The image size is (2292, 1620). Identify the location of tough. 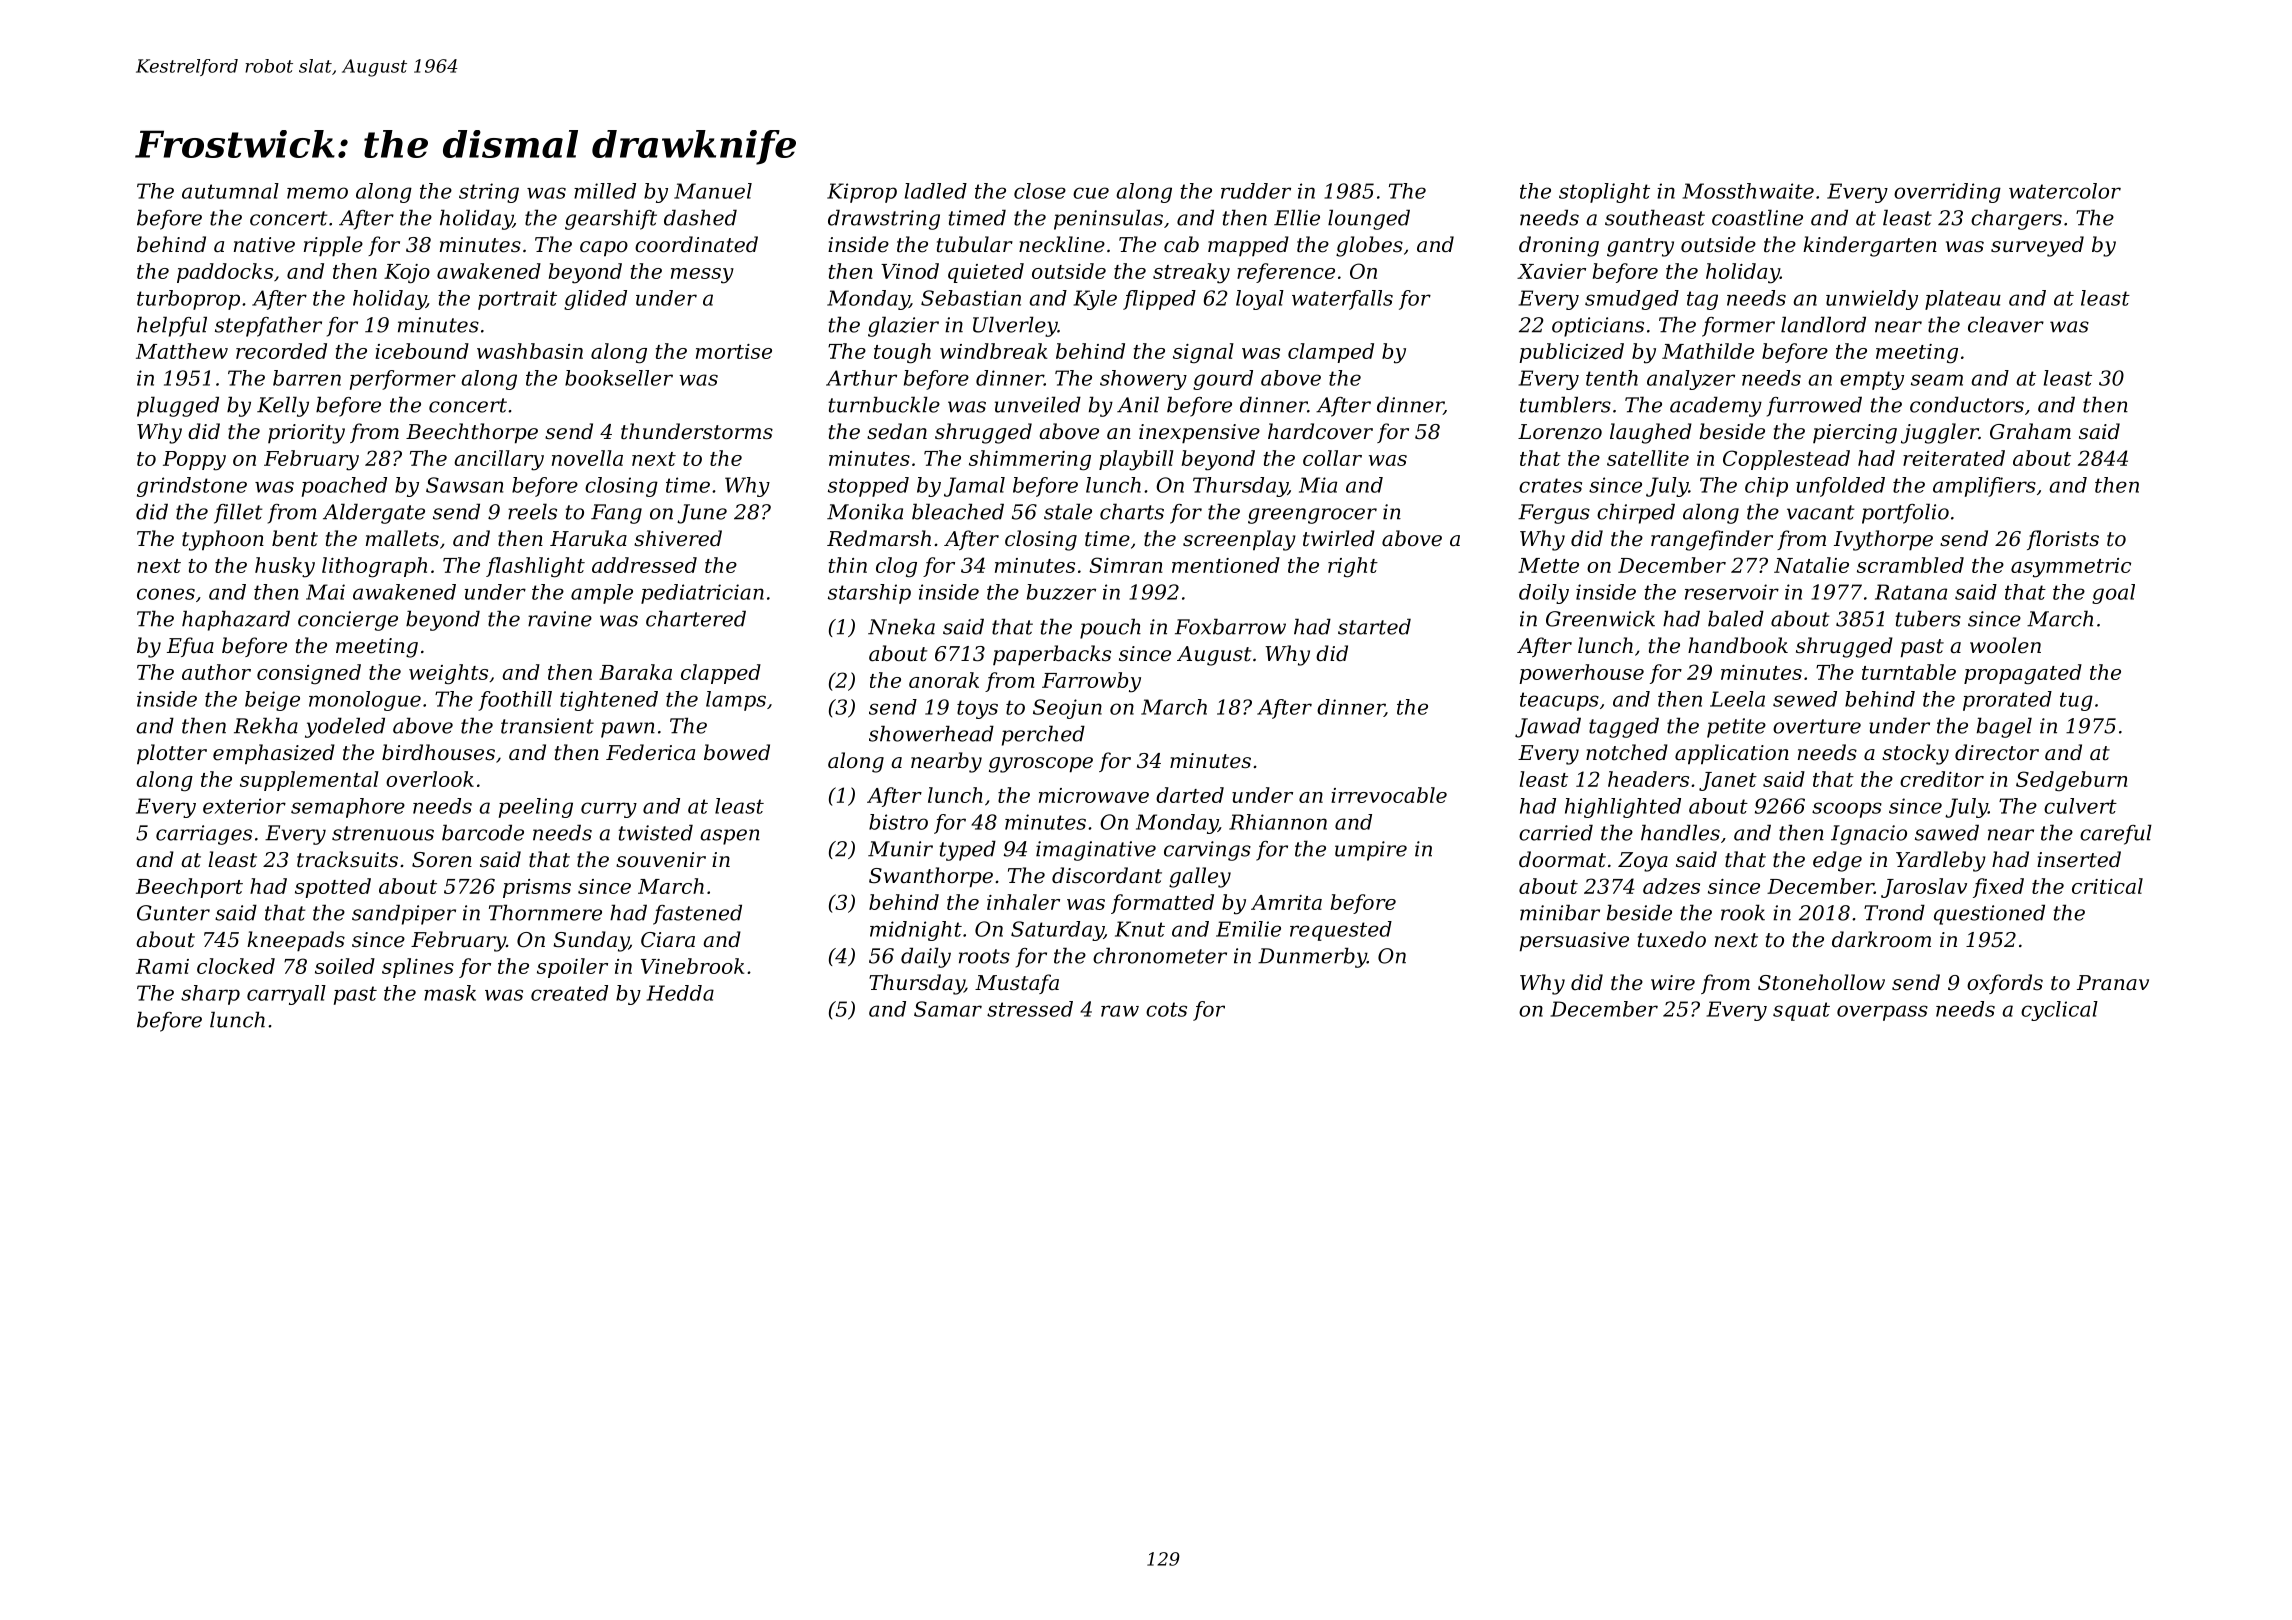
(902, 353).
